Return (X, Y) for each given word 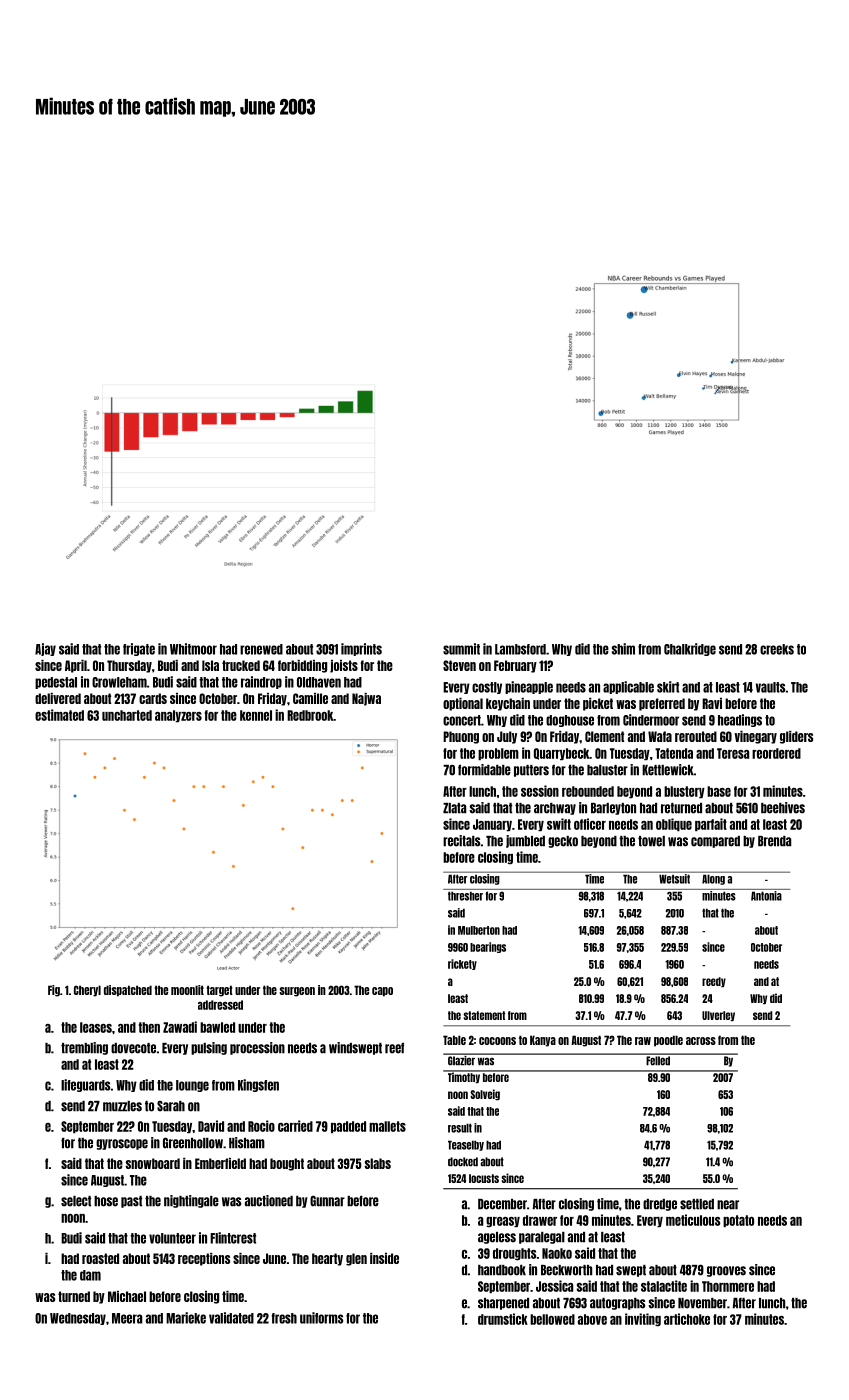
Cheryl (87, 991)
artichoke (687, 1319)
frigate (139, 649)
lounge (192, 1086)
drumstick (503, 1319)
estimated (59, 715)
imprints (361, 649)
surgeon (297, 992)
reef (394, 1048)
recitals (461, 841)
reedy (714, 982)
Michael (127, 1296)
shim (623, 649)
